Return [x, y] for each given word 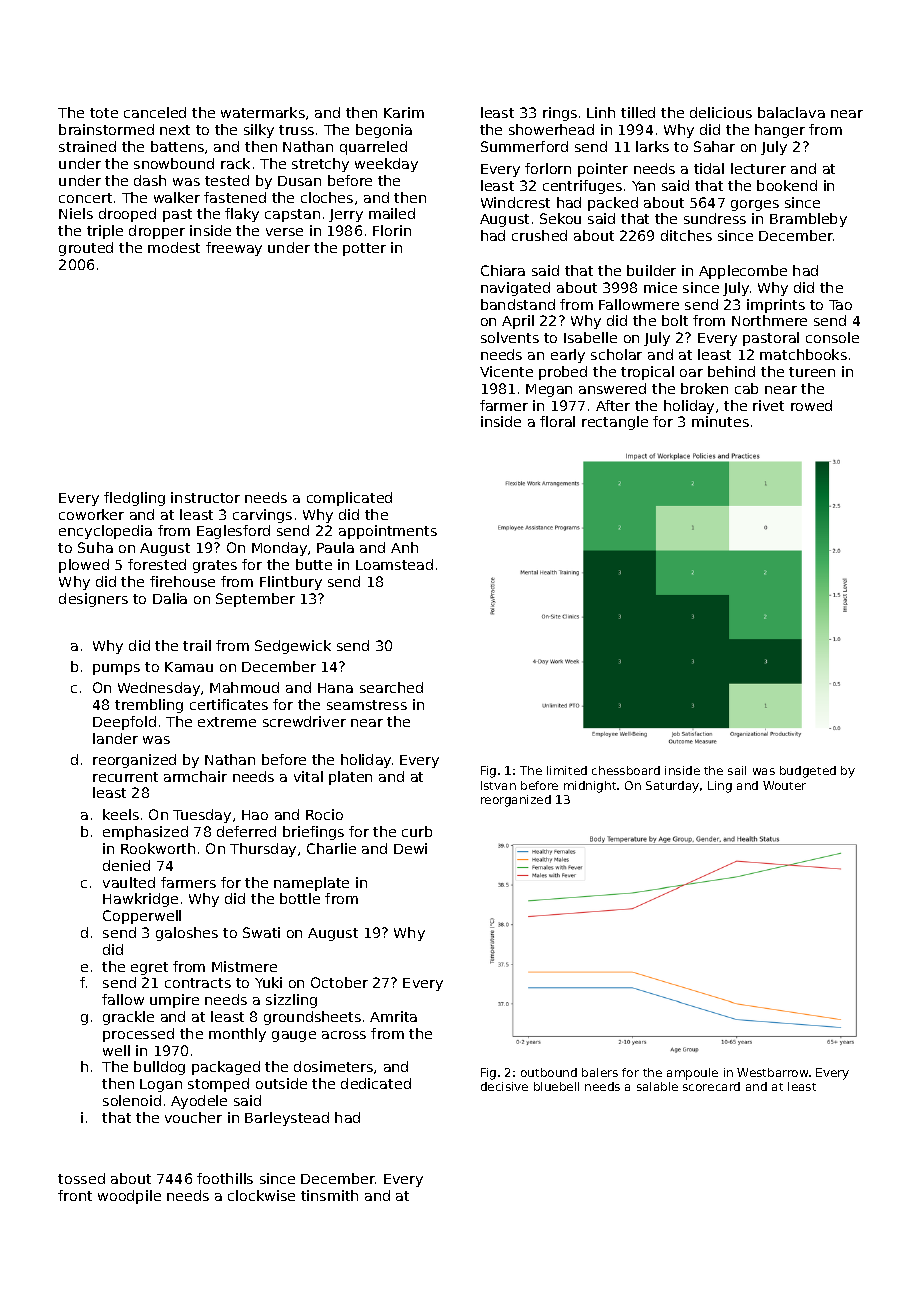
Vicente [506, 371]
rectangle [615, 423]
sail [737, 770]
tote [104, 113]
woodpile [129, 1197]
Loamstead [394, 564]
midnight [590, 787]
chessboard [626, 770]
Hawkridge [140, 900]
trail [197, 645]
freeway [234, 249]
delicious [721, 112]
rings [560, 114]
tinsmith [329, 1195]
